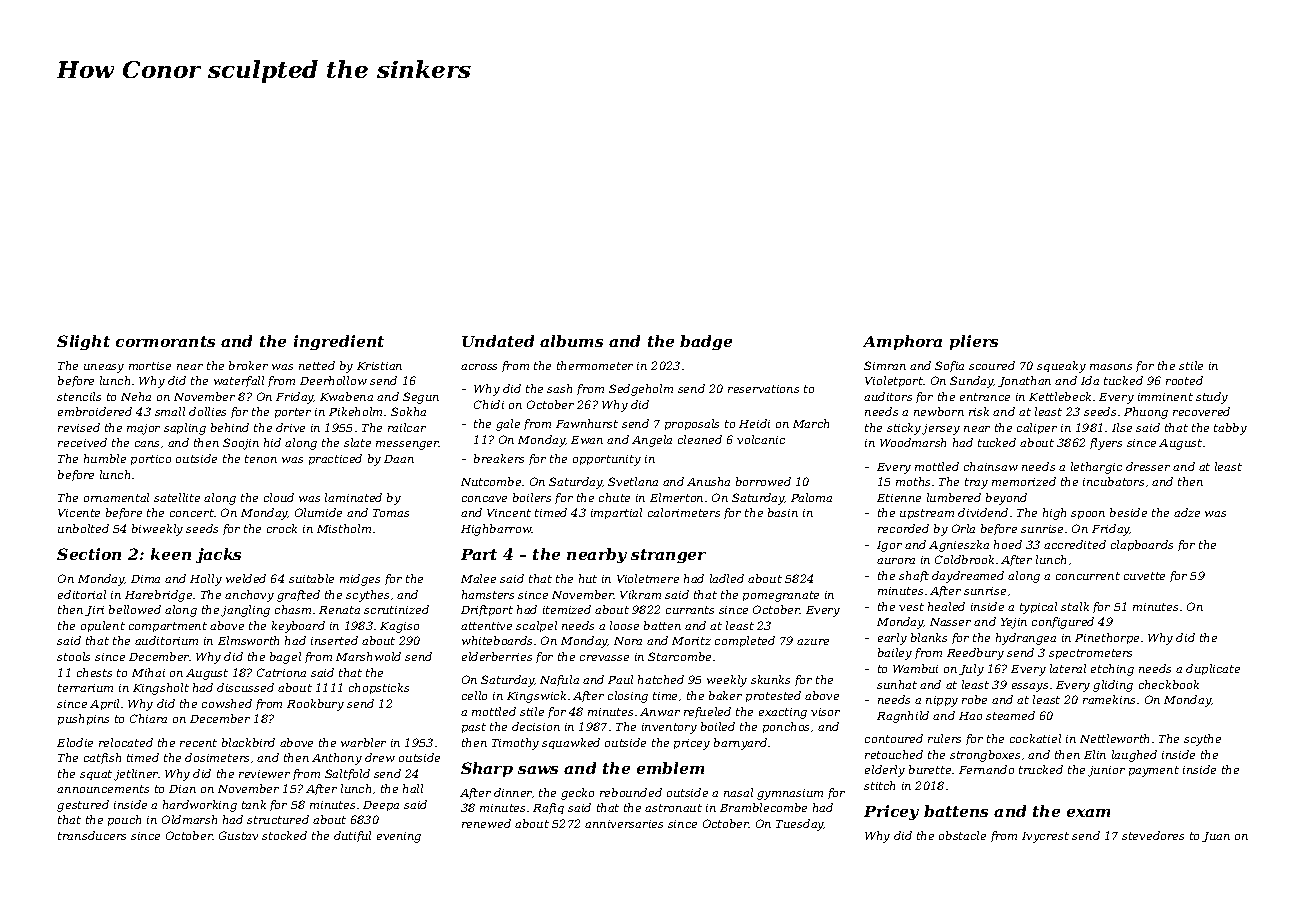 Image resolution: width=1308 pixels, height=924 pixels. Describe the element at coordinates (879, 785) in the screenshot. I see `stitch` at that location.
